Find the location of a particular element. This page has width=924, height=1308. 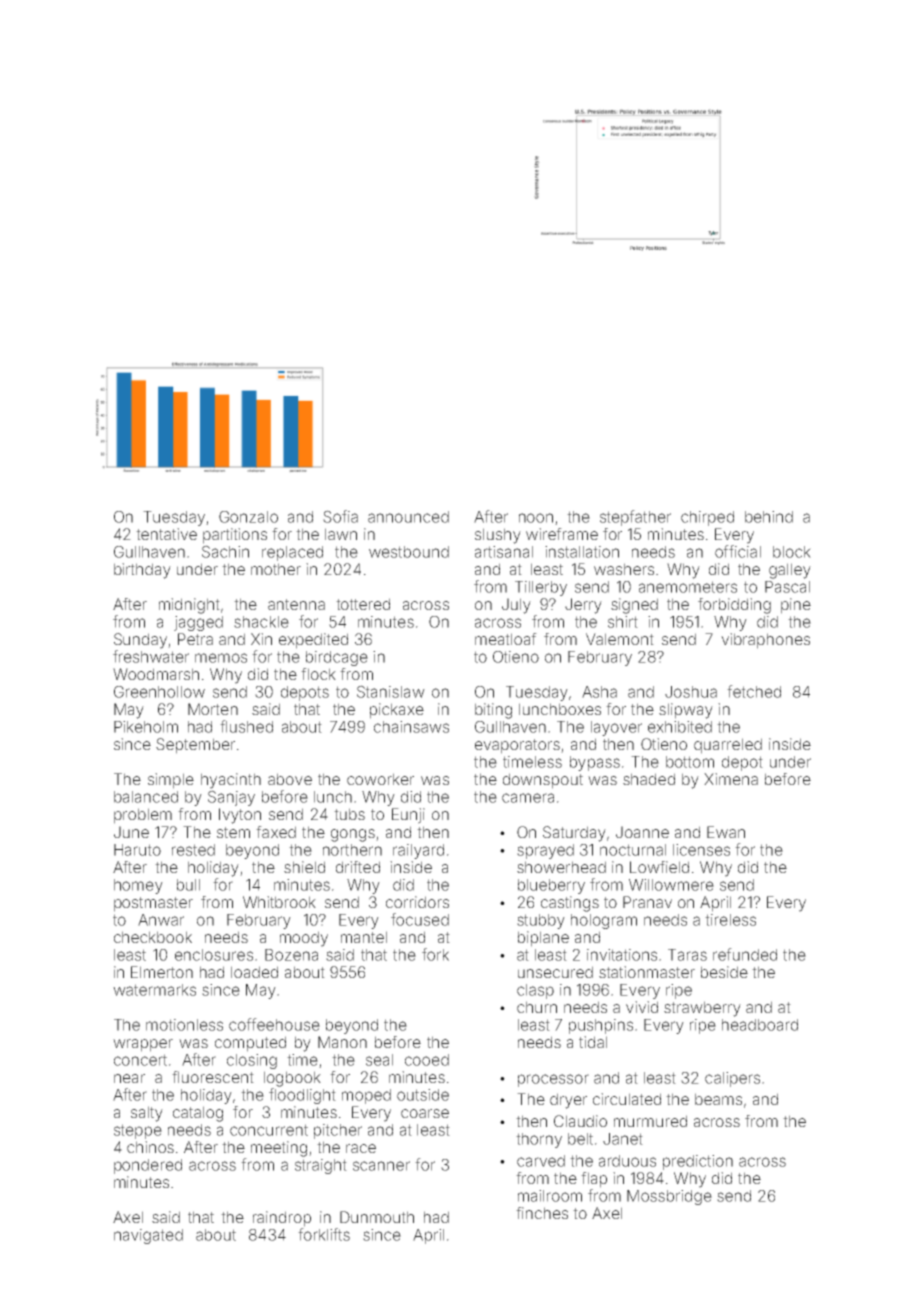

meatloaf is located at coordinates (506, 639).
